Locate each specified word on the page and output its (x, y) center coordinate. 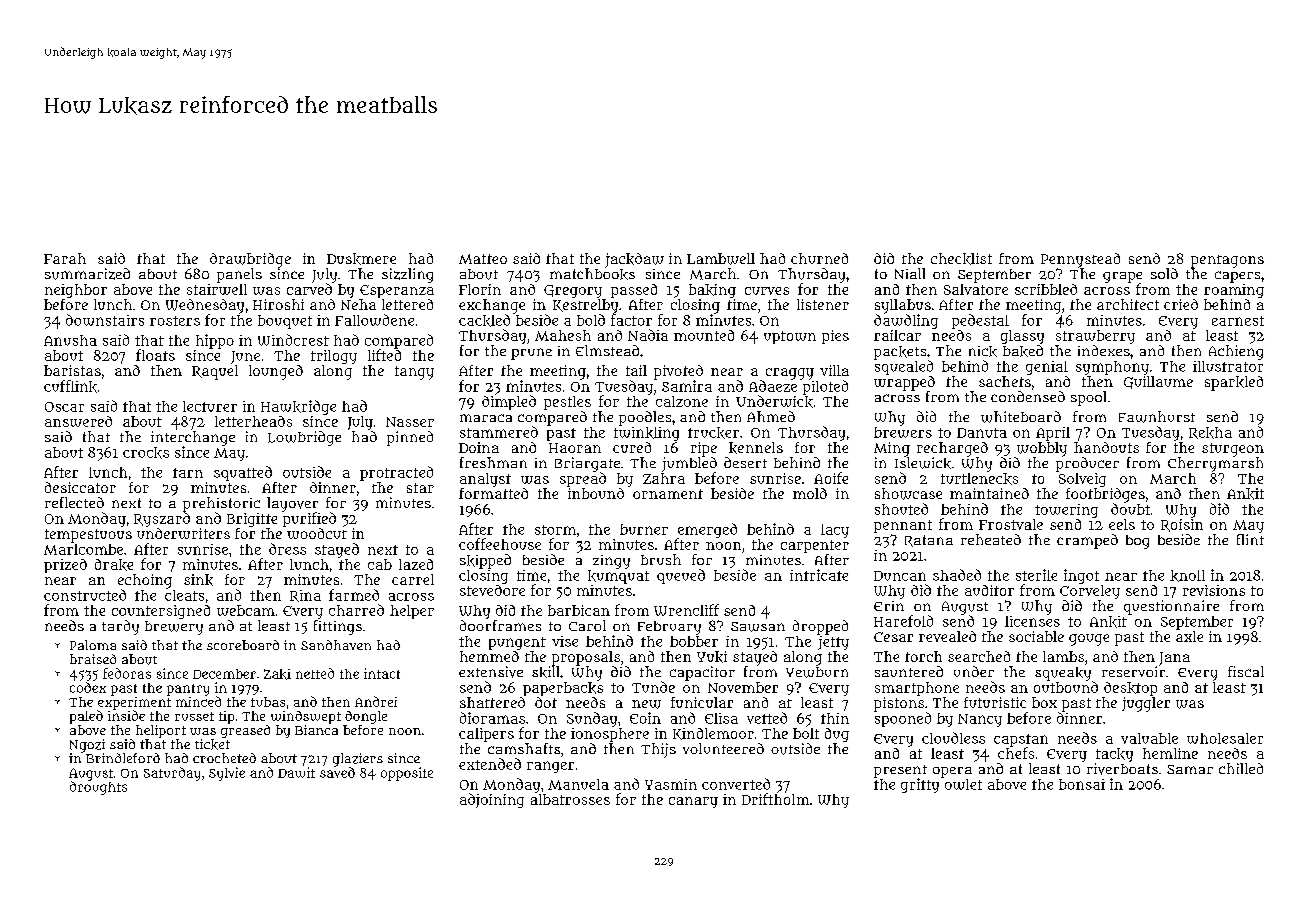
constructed (85, 595)
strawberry (1095, 337)
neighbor (76, 291)
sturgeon (1233, 450)
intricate (819, 575)
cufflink (70, 386)
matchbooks (592, 274)
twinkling (646, 434)
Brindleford (123, 758)
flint (1250, 539)
